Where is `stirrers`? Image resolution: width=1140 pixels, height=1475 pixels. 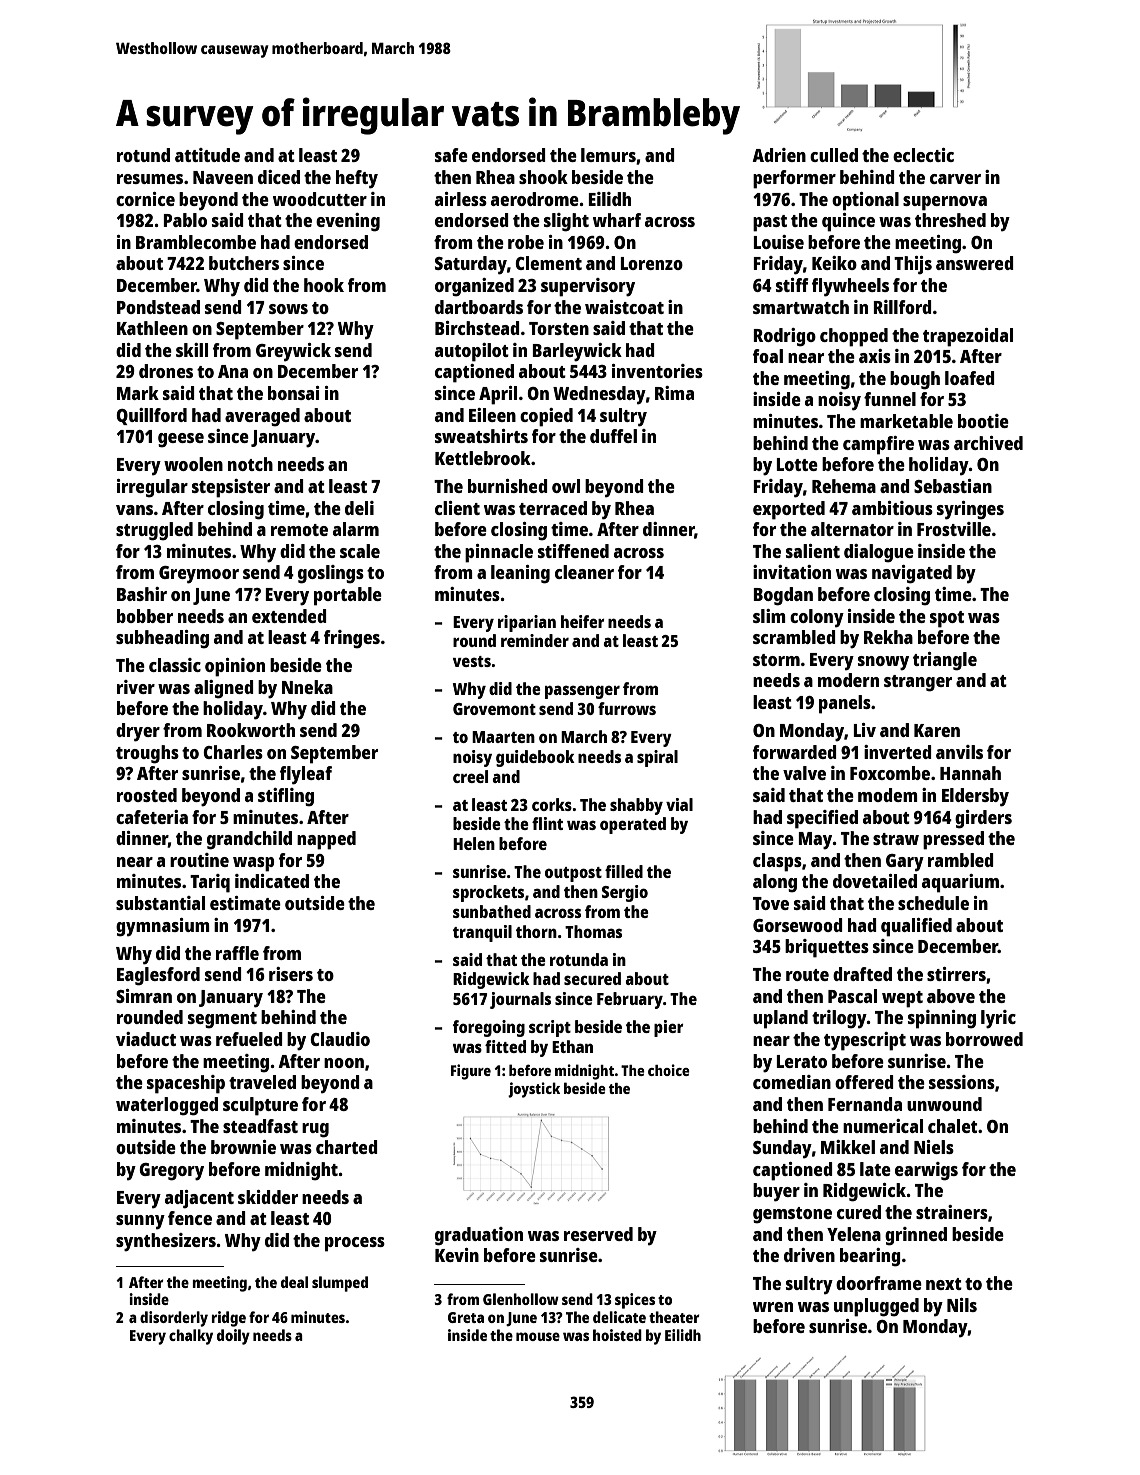
stirrers is located at coordinates (956, 974).
